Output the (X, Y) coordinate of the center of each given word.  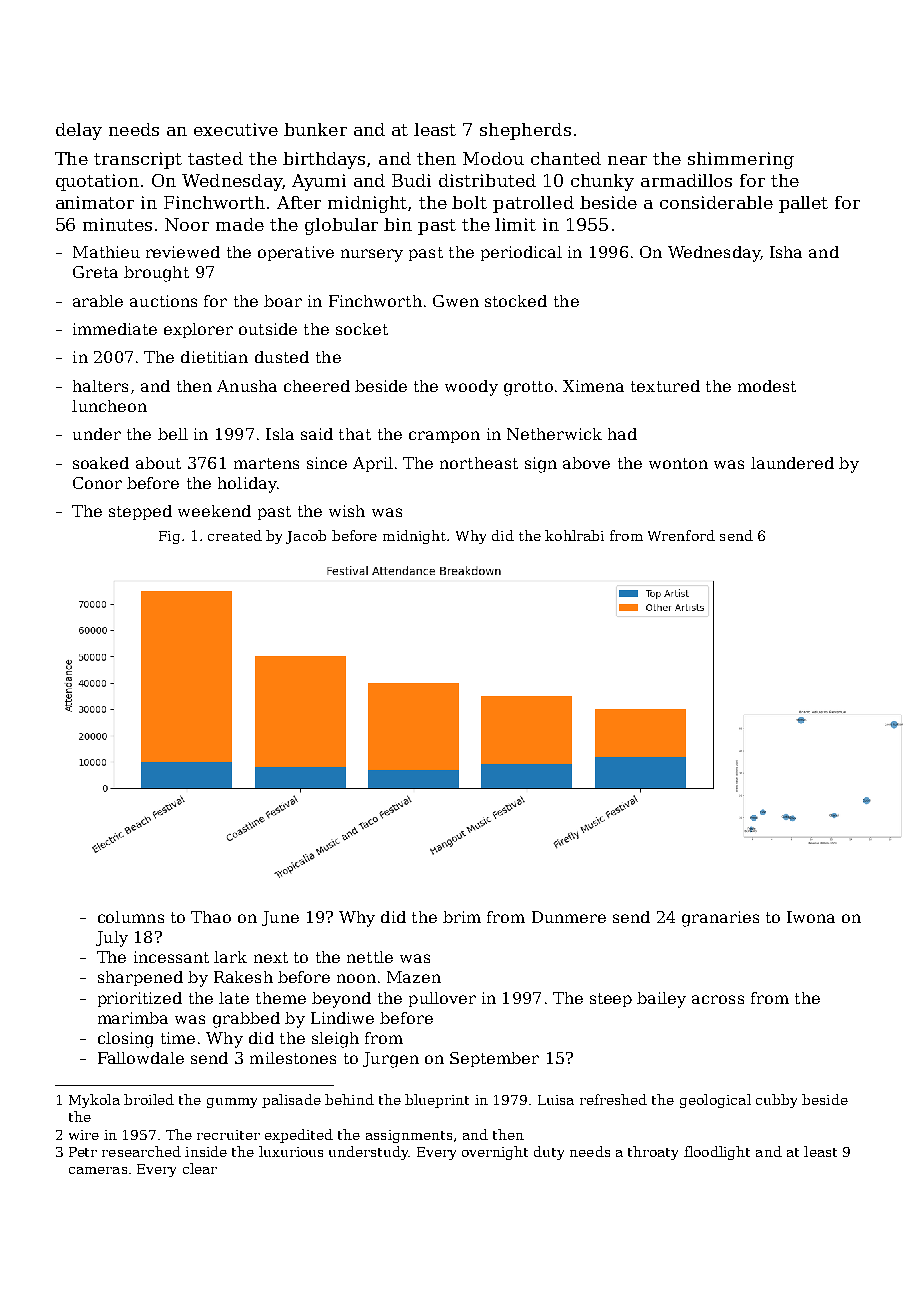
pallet (803, 204)
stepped (140, 512)
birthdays (324, 160)
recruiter (228, 1135)
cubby (776, 1101)
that (355, 434)
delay (79, 131)
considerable (716, 202)
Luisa (556, 1100)
